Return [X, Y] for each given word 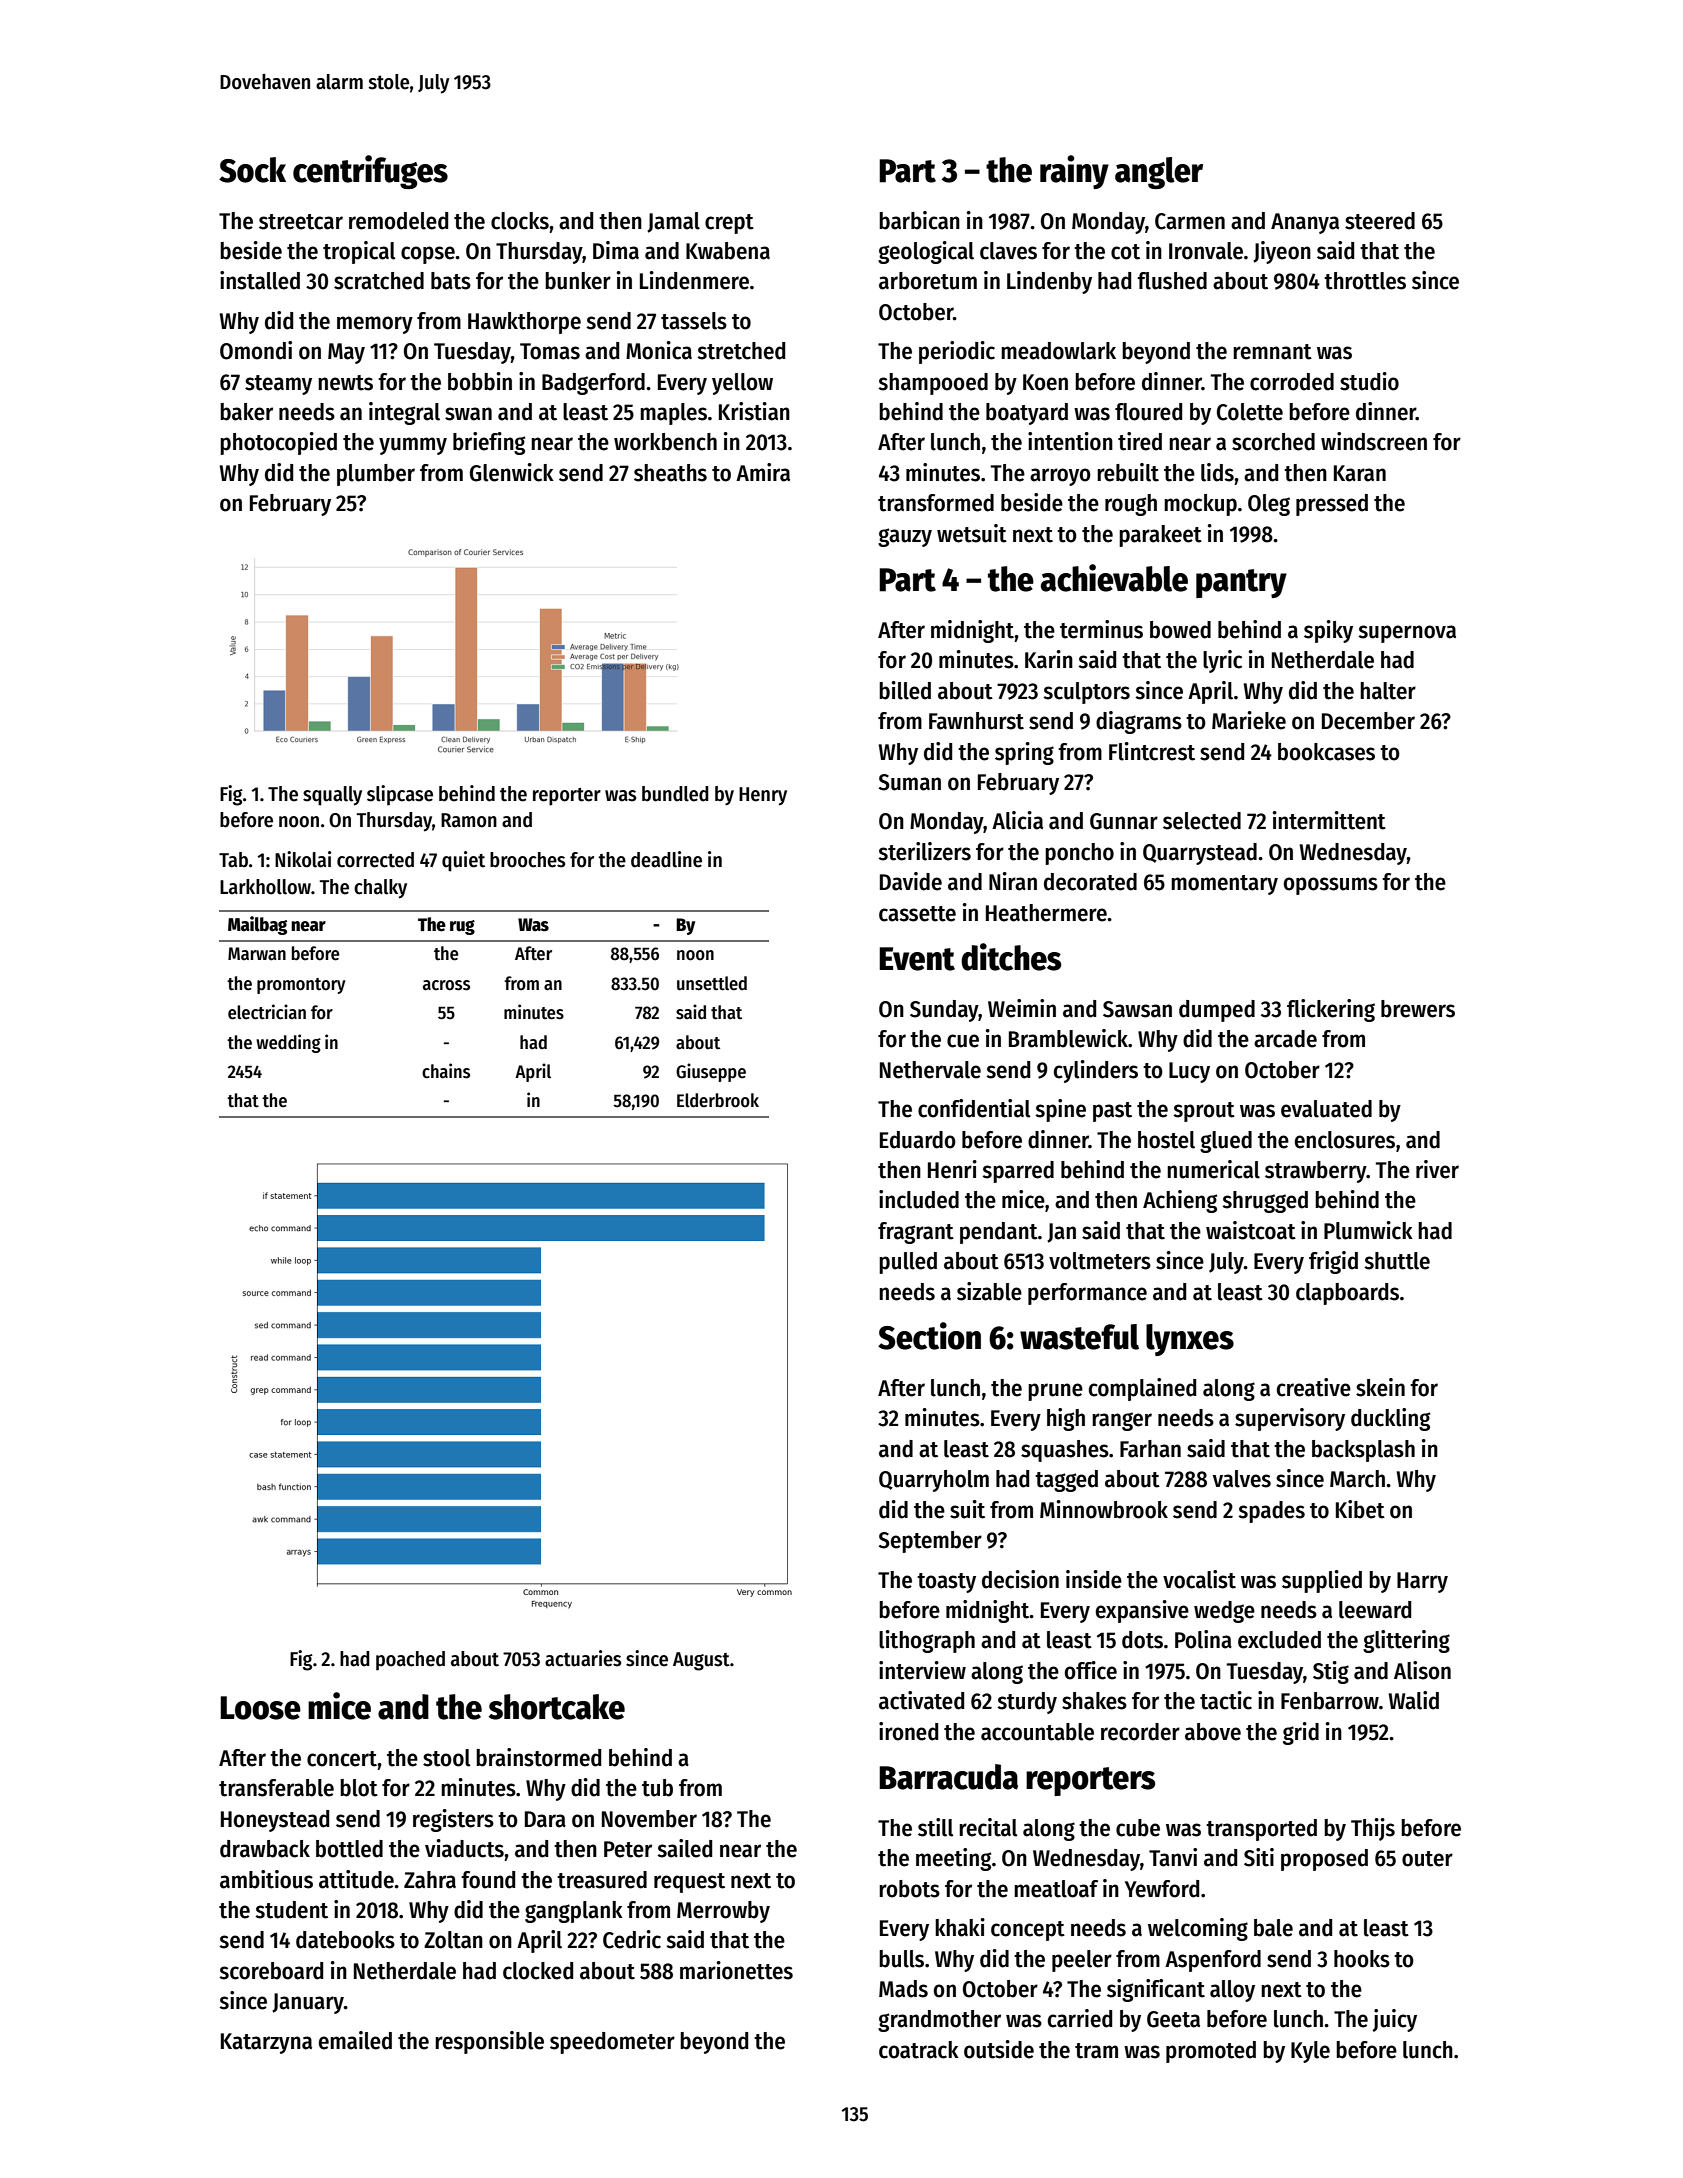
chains [446, 1071]
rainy [1074, 172]
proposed [1324, 1860]
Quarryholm [934, 1481]
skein [1380, 1387]
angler [1159, 173]
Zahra [430, 1880]
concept [1028, 1931]
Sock [252, 170]
